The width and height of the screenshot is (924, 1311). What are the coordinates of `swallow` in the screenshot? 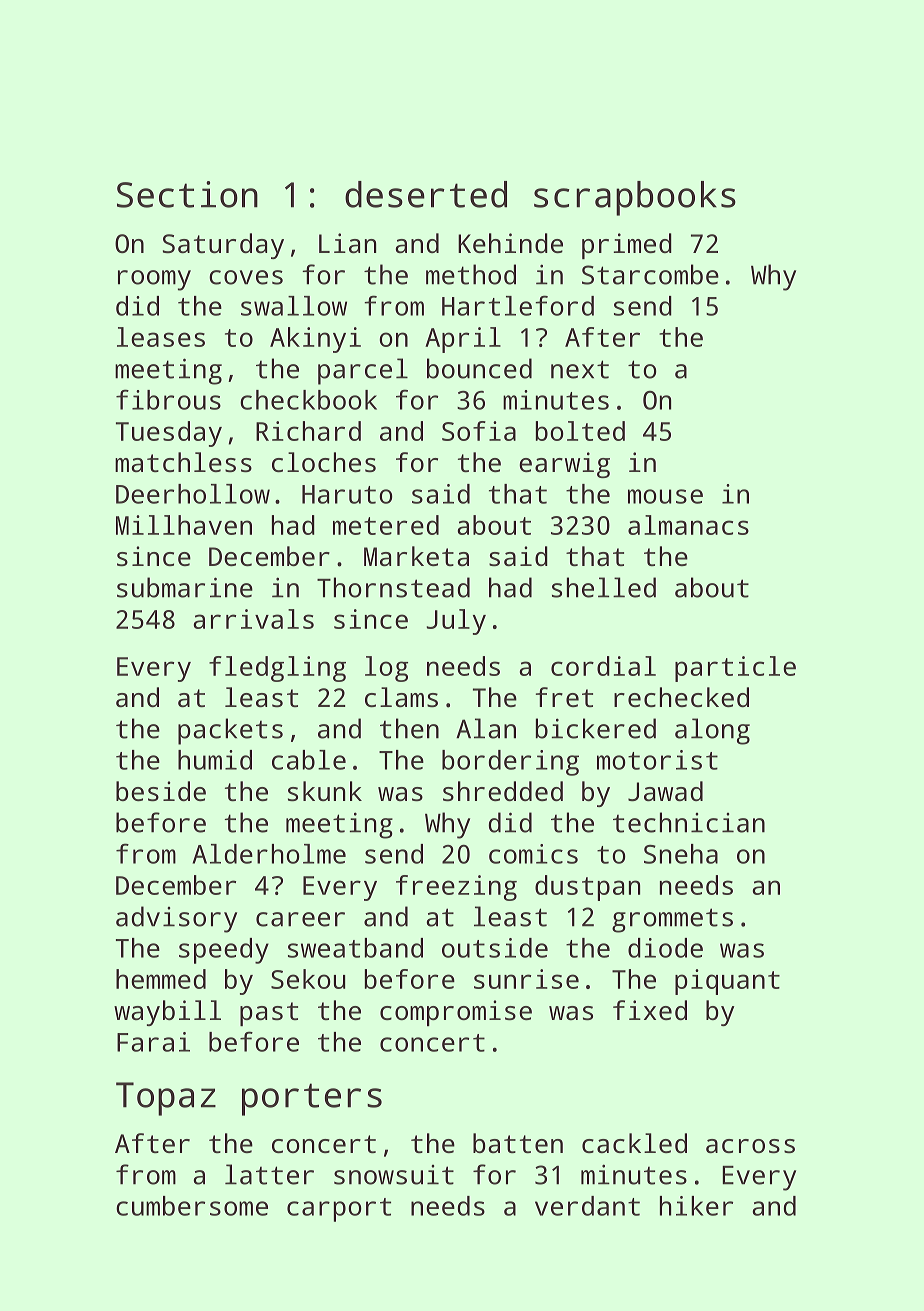 It's located at (294, 306).
